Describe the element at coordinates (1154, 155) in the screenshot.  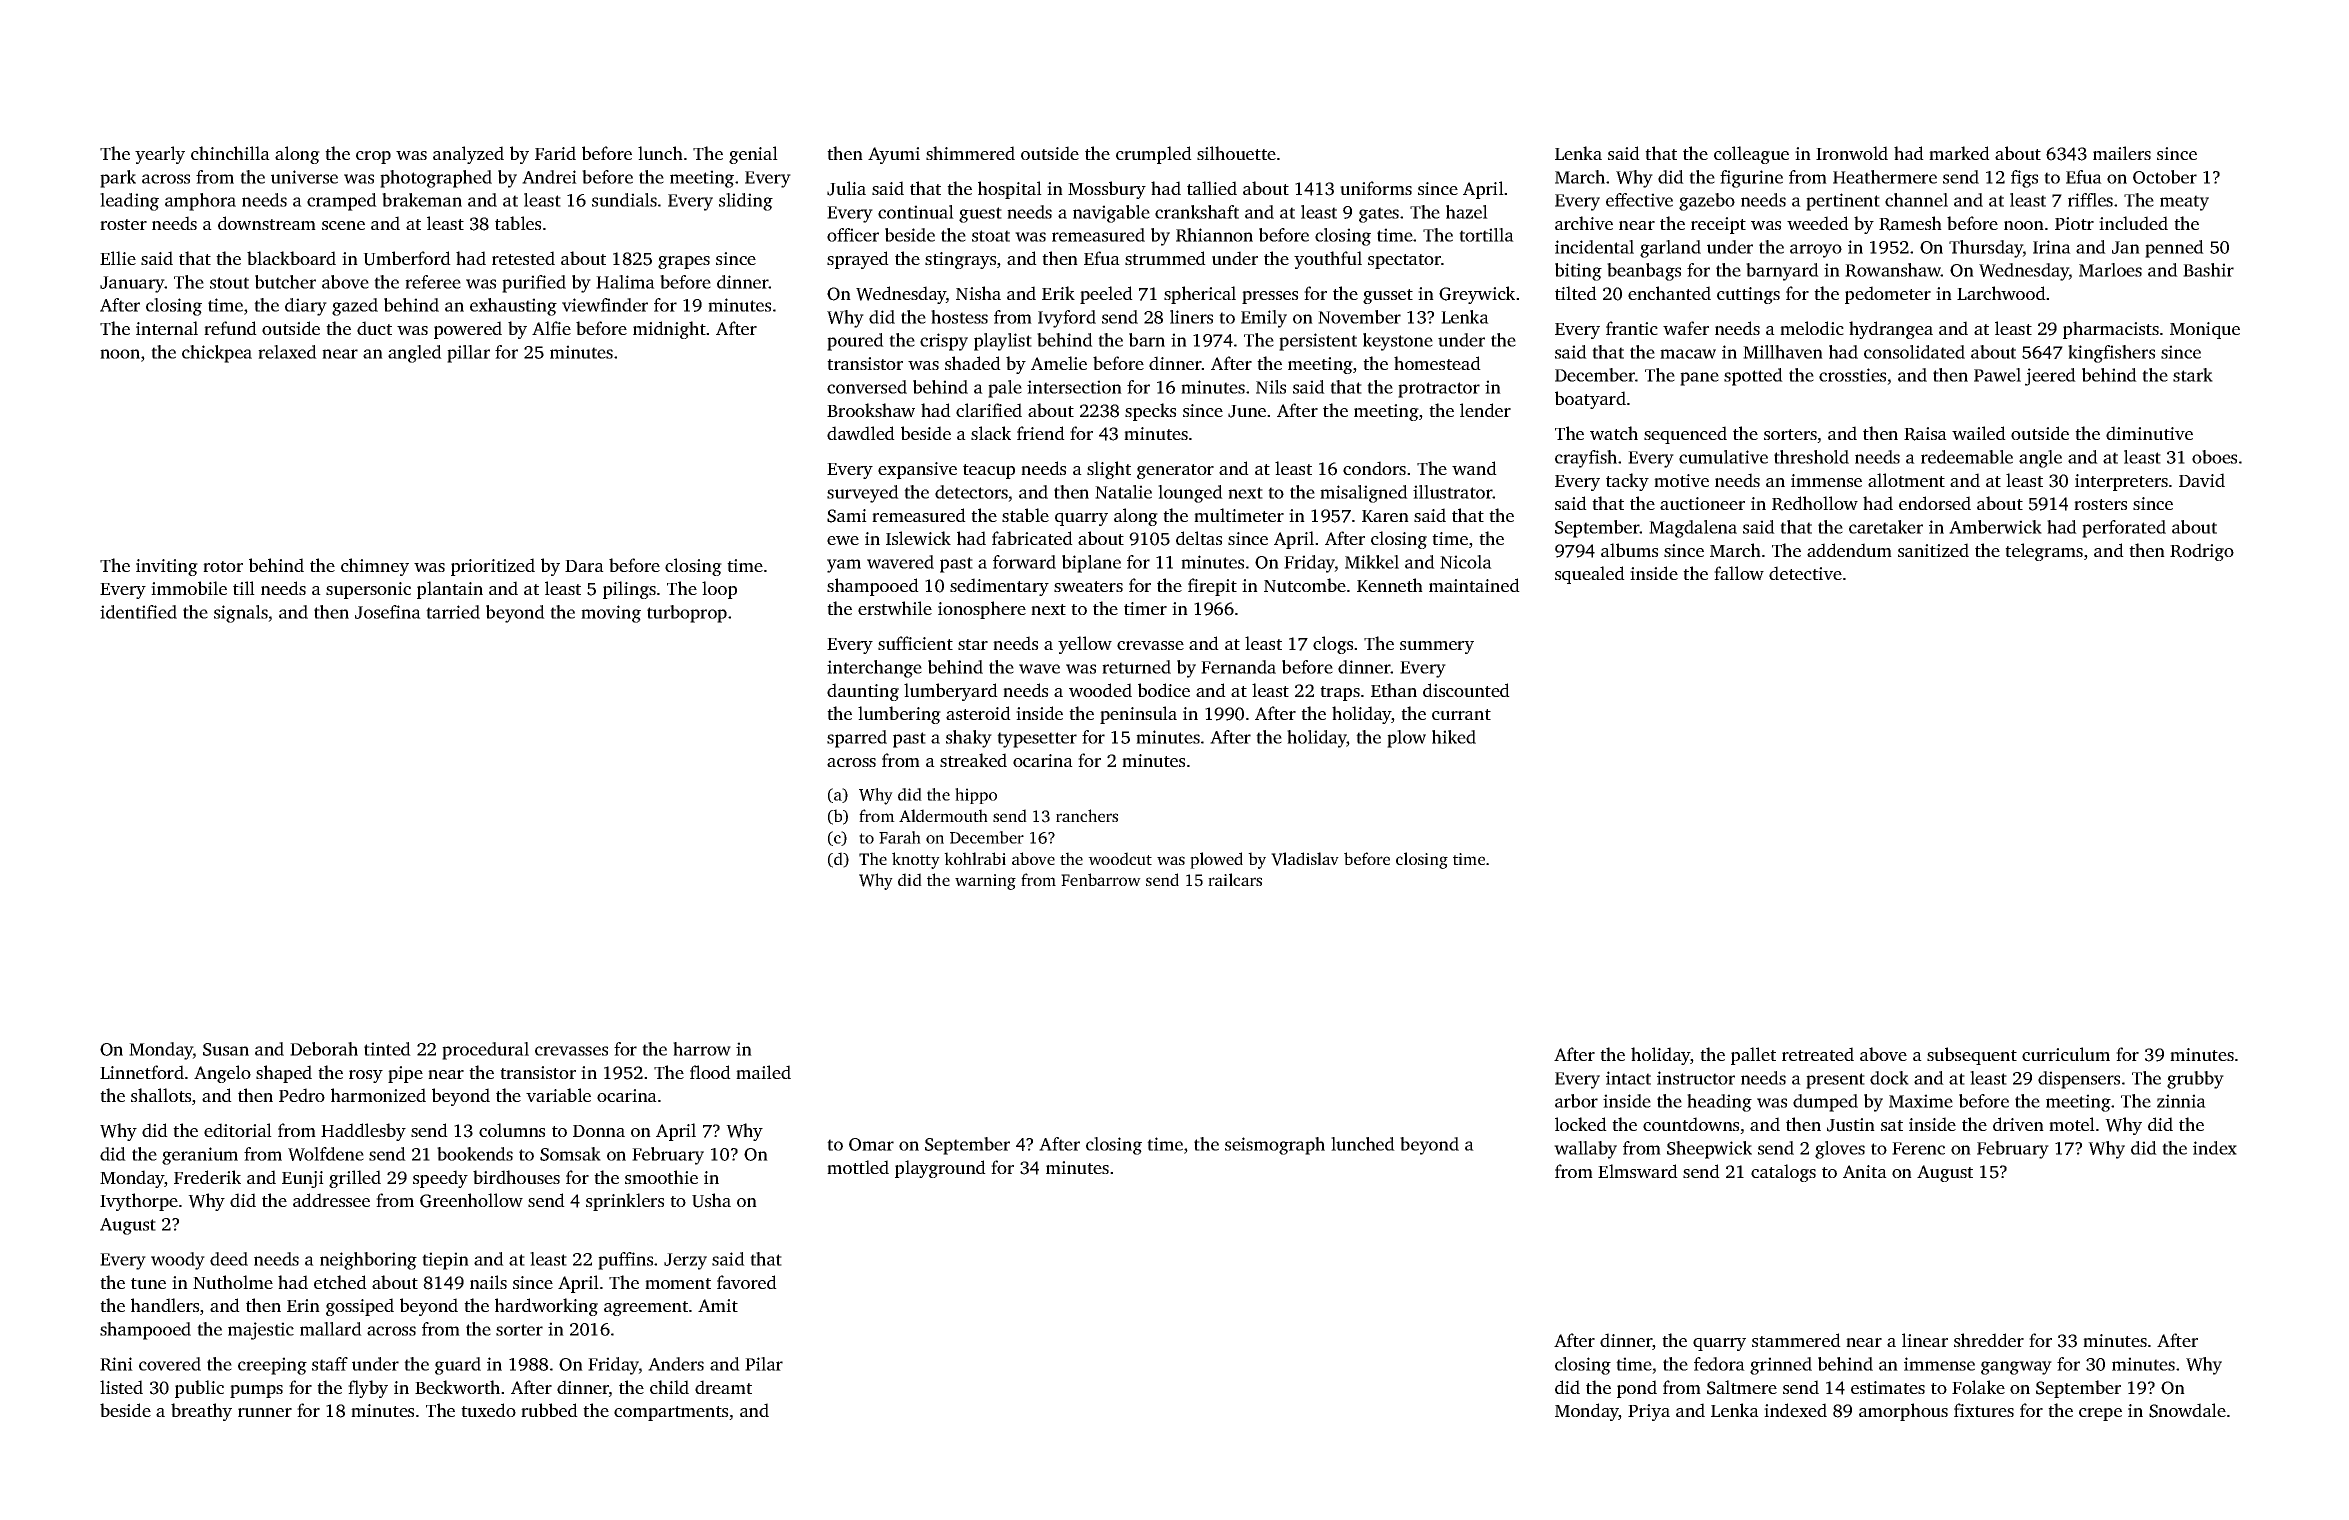
I see `crumpled` at that location.
